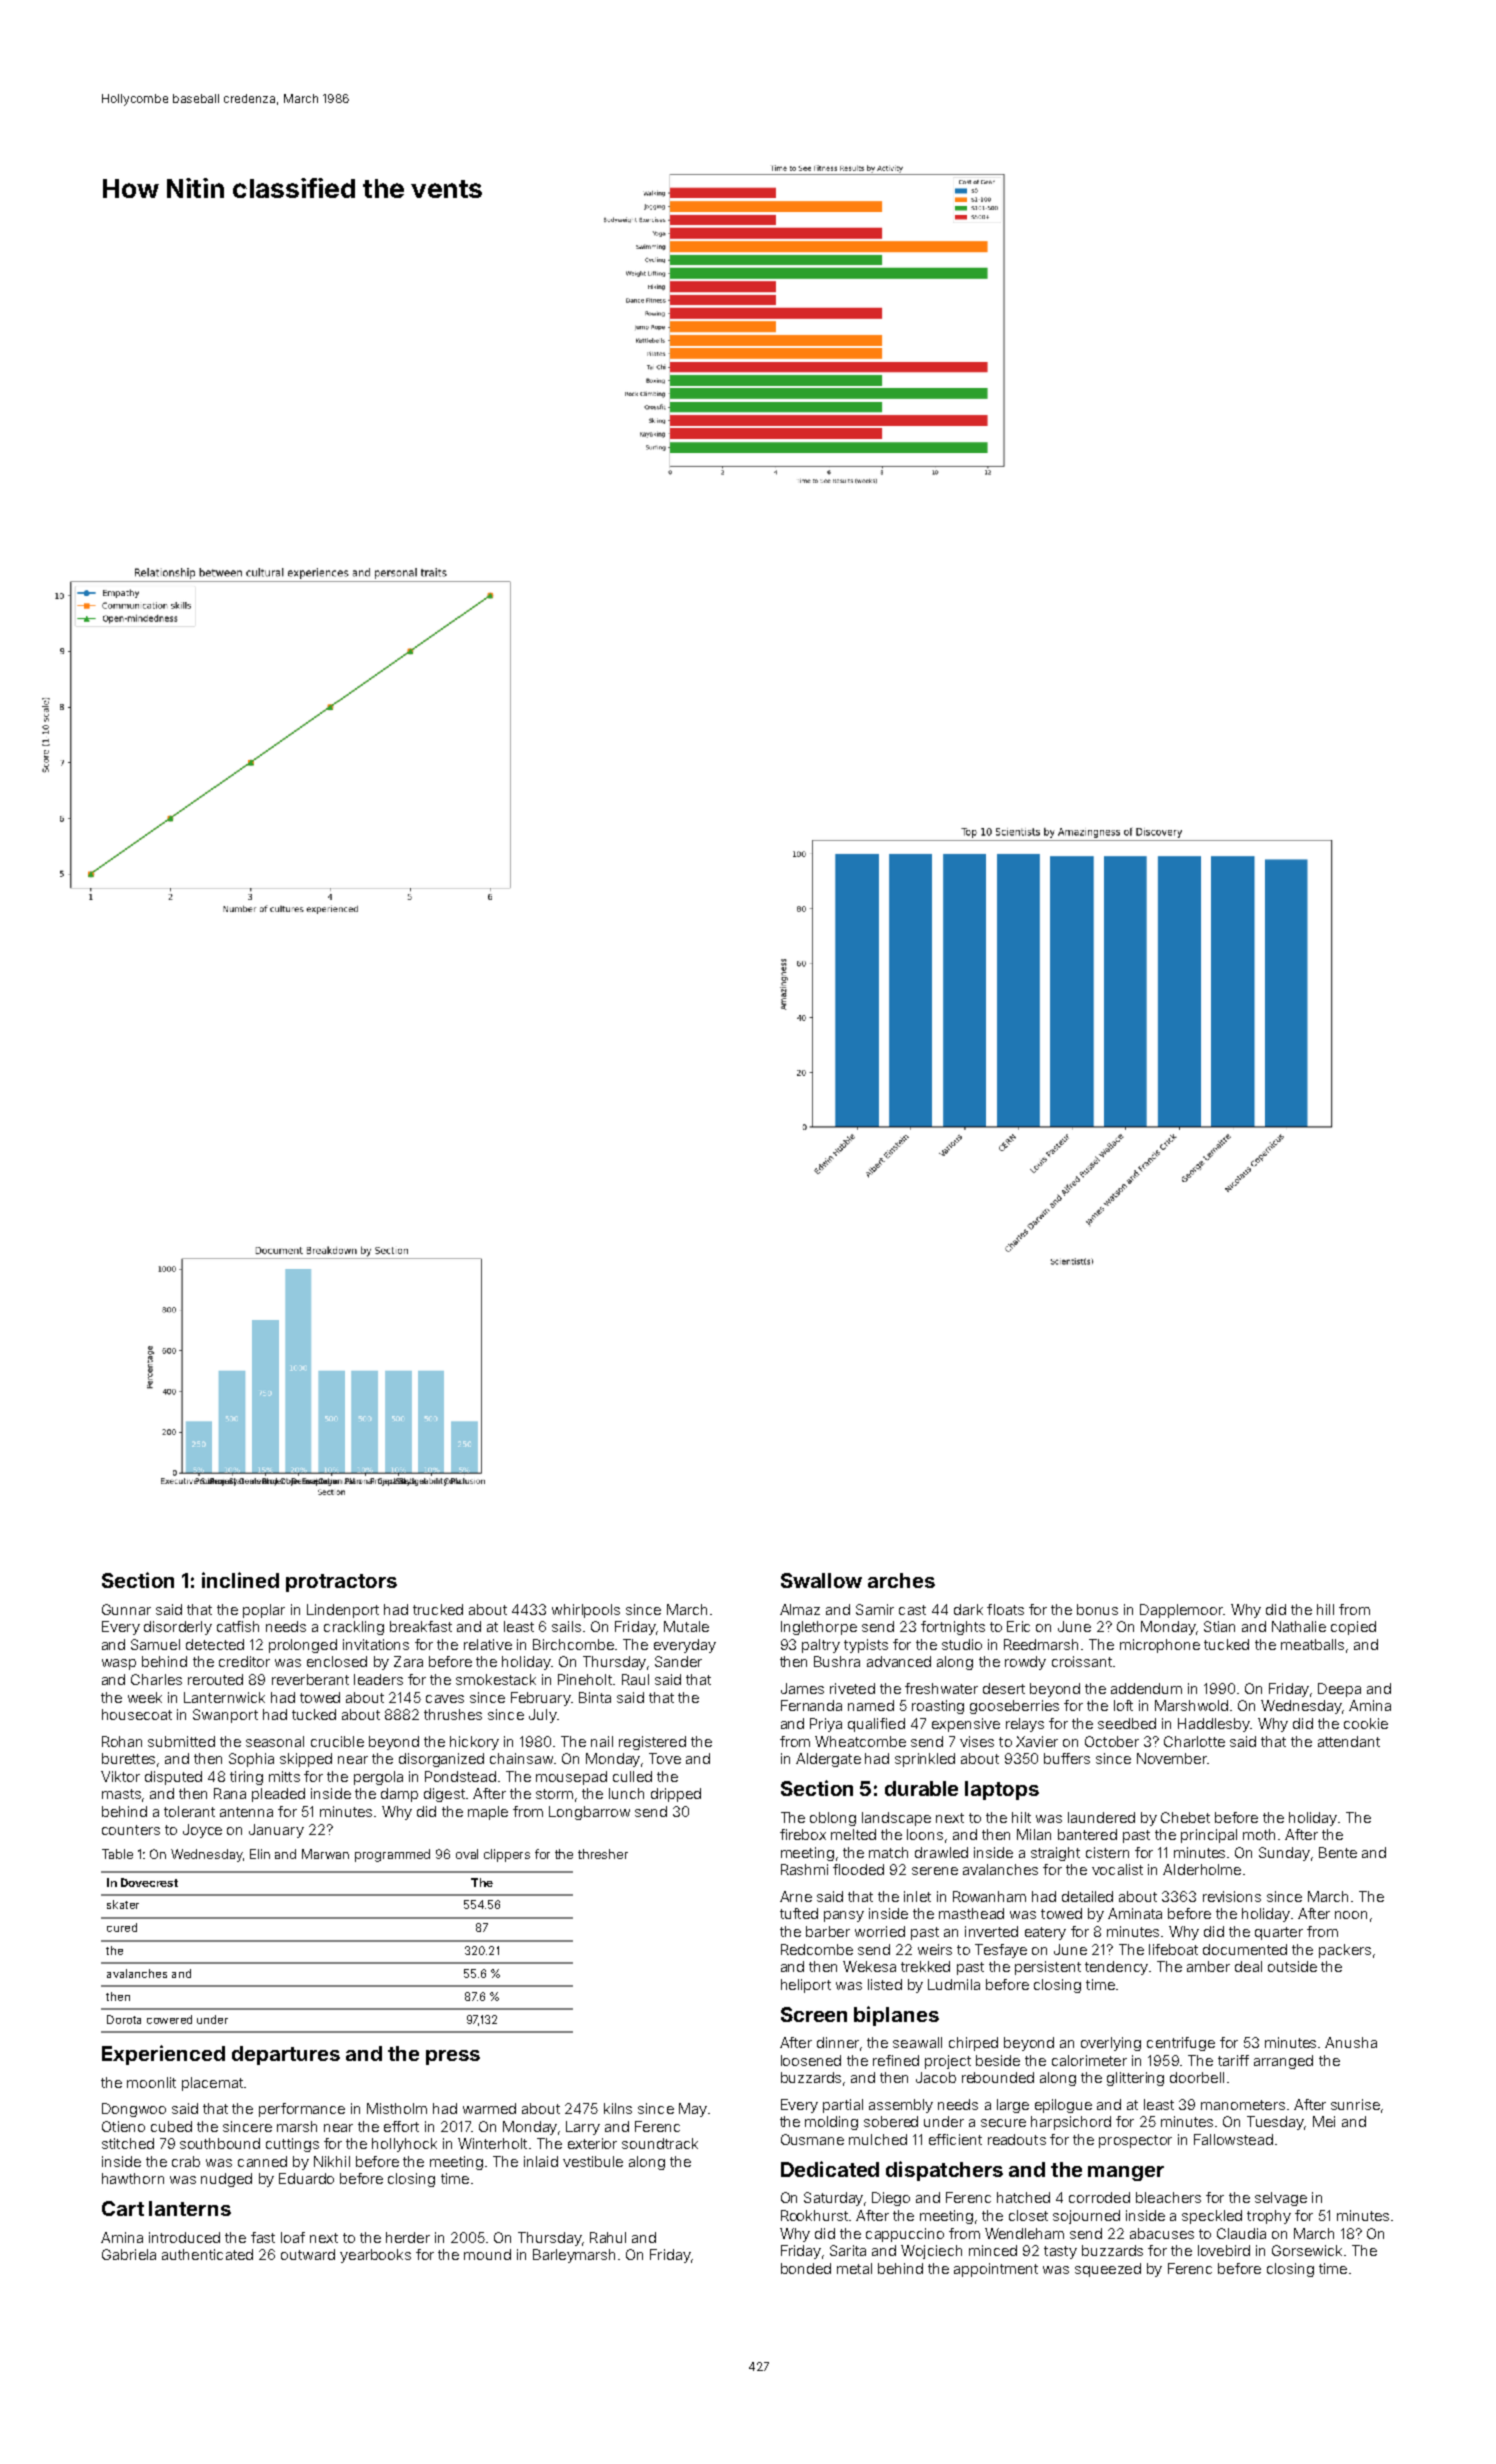 The width and height of the image is (1496, 2464). Describe the element at coordinates (1325, 1609) in the image. I see `hill` at that location.
